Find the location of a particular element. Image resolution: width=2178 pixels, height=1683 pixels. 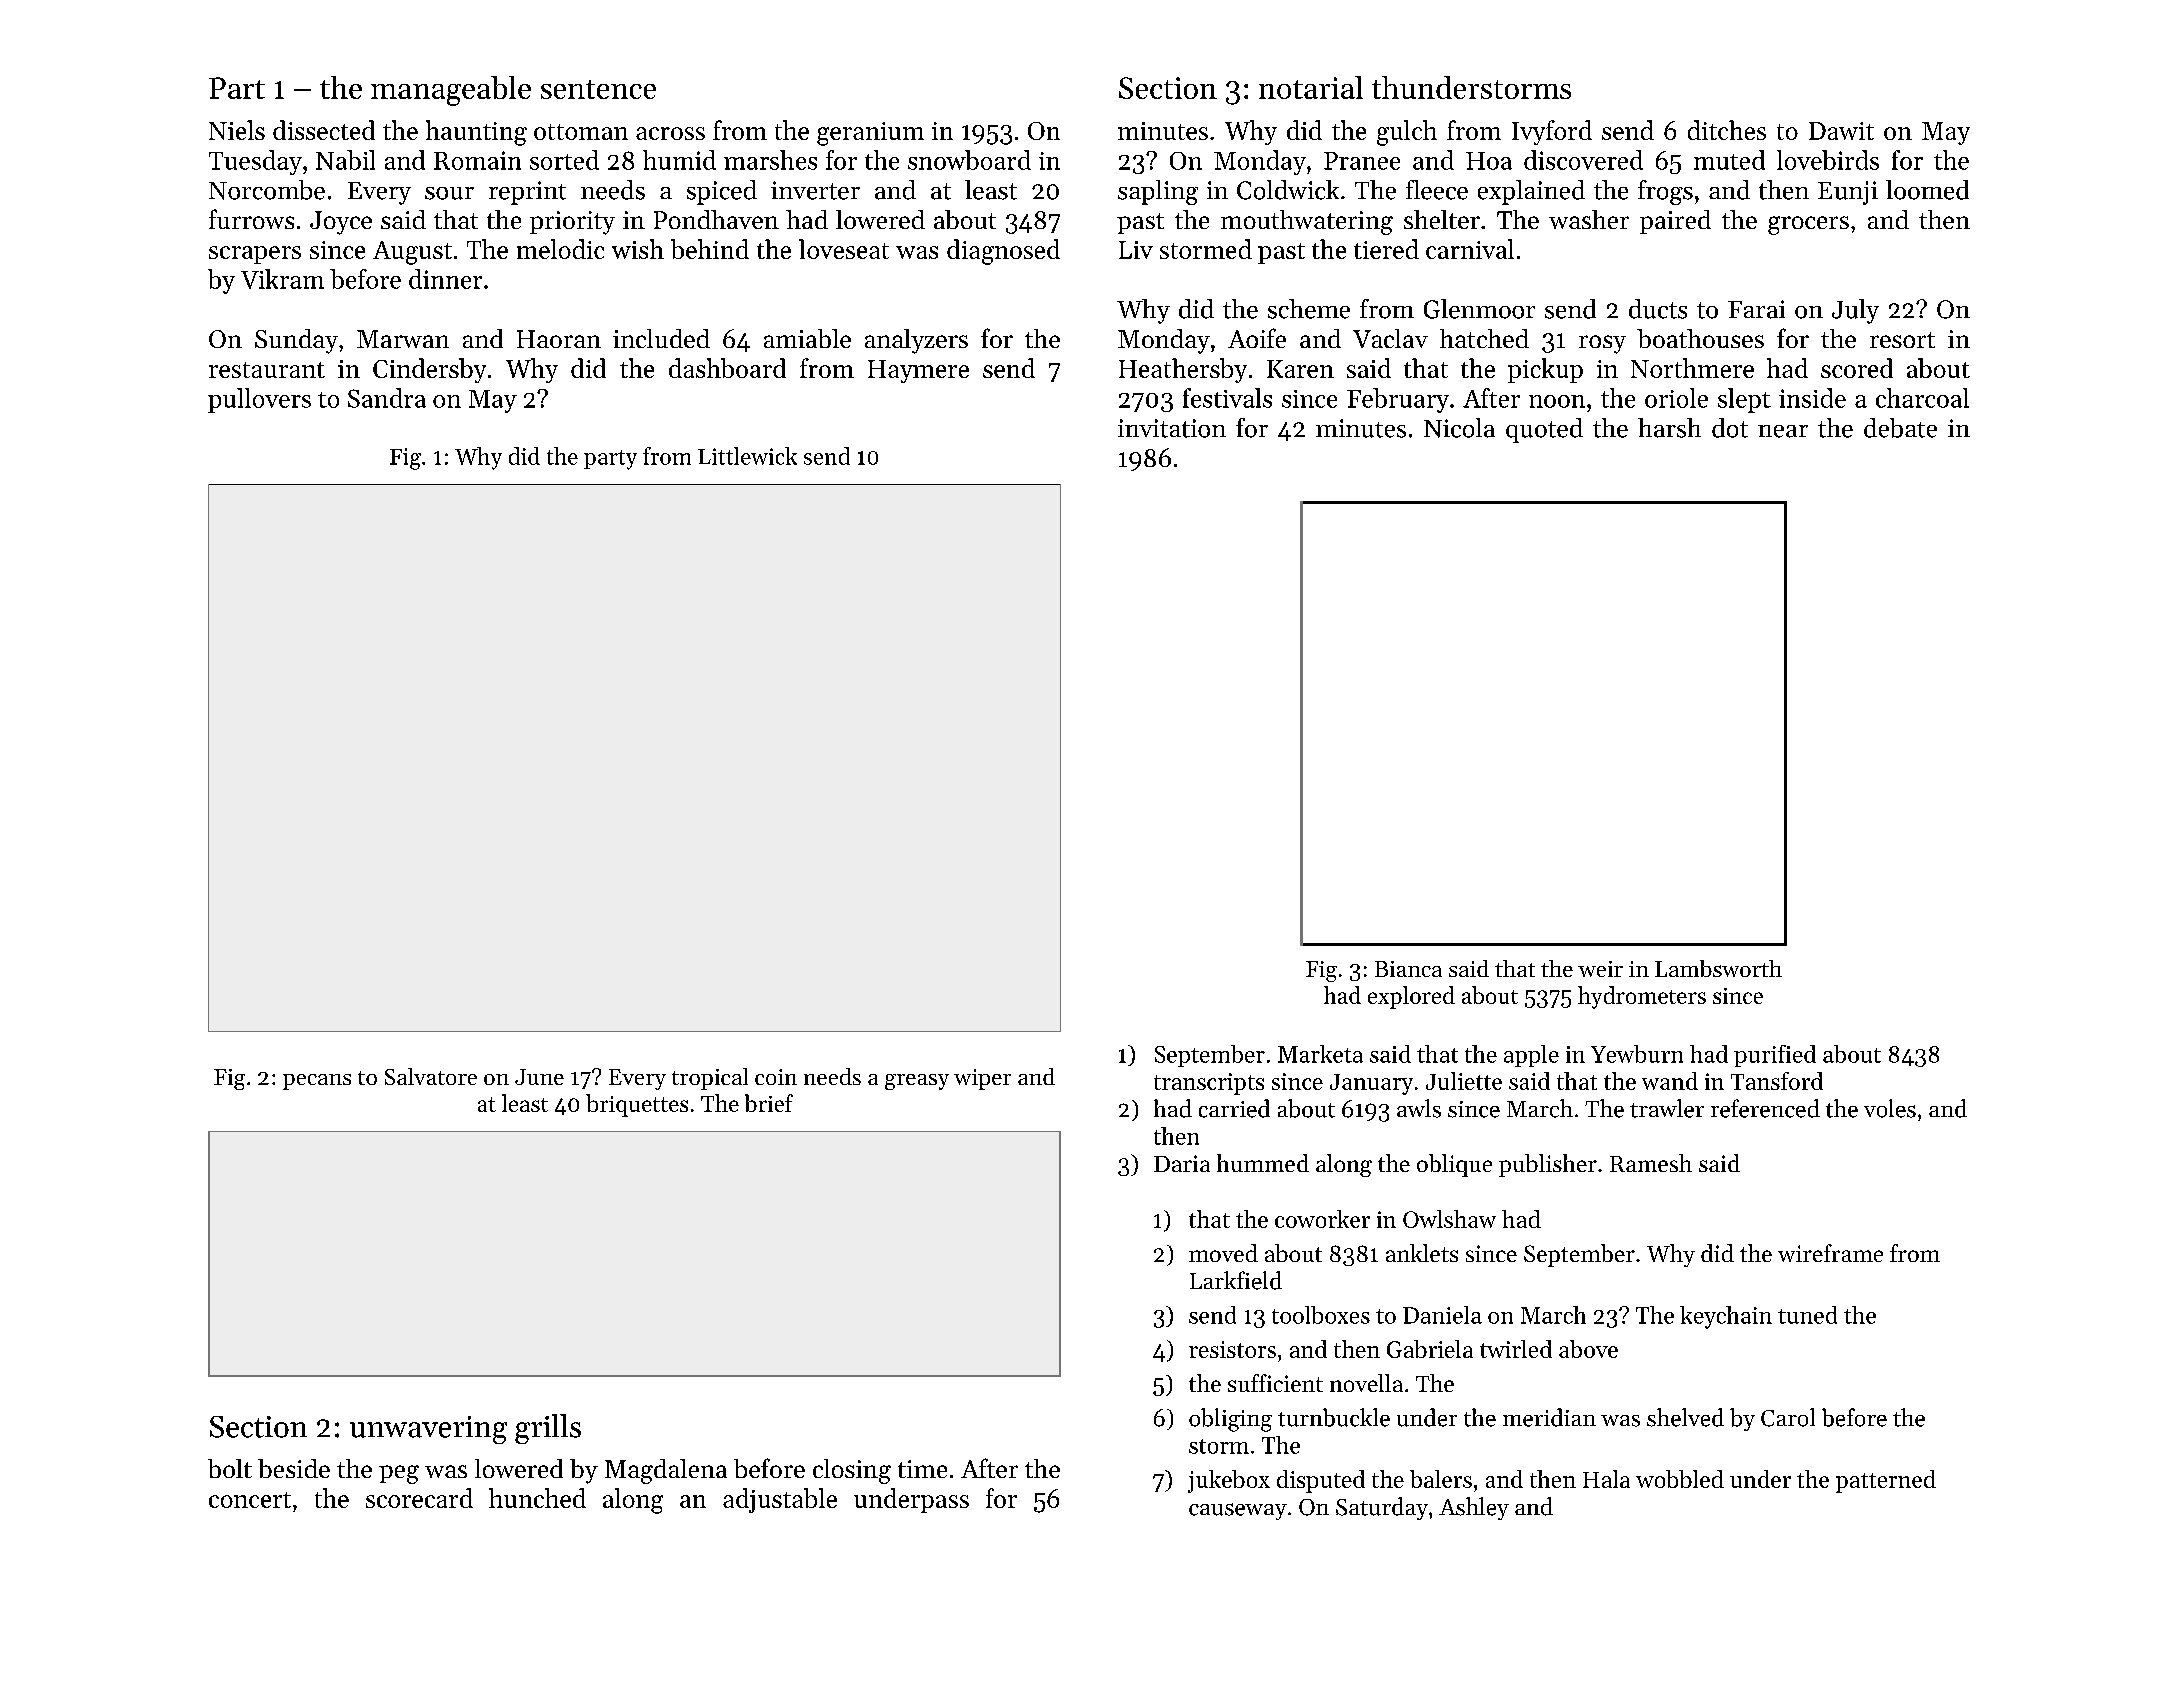

notarial is located at coordinates (1311, 87).
